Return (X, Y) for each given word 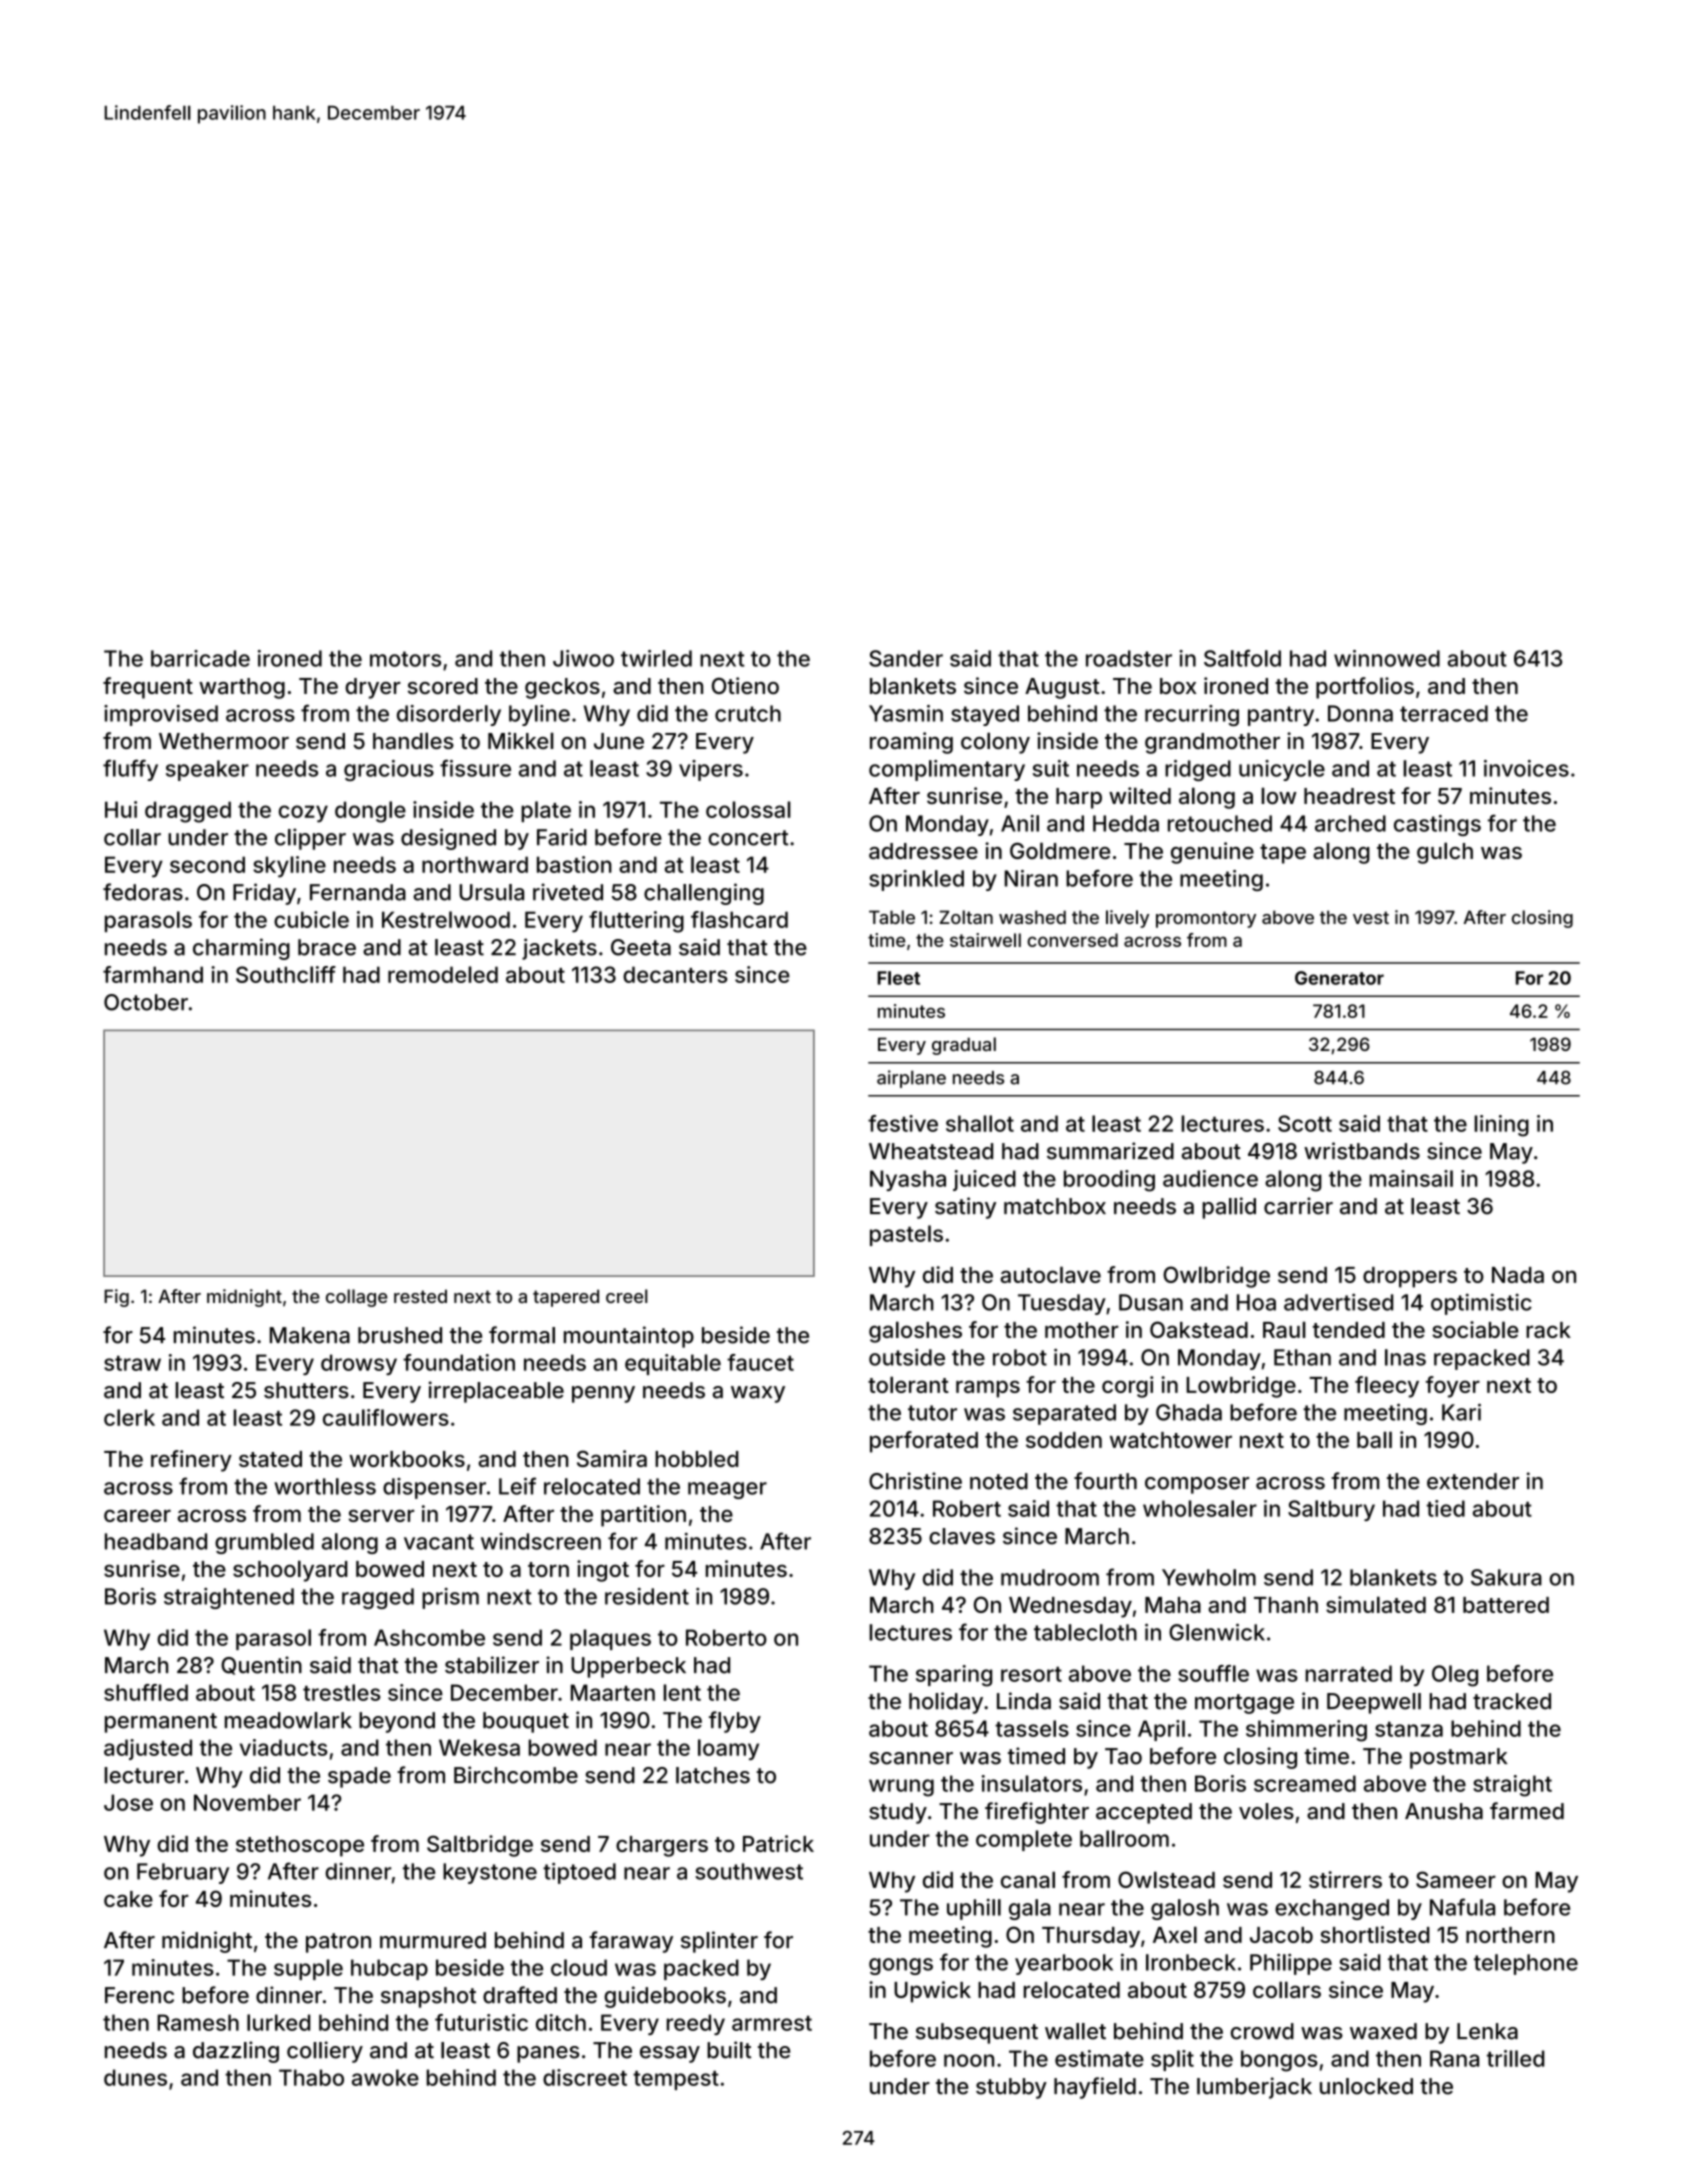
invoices (1526, 768)
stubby (1011, 2088)
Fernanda (358, 892)
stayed (985, 715)
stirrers (1345, 1879)
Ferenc (139, 1995)
